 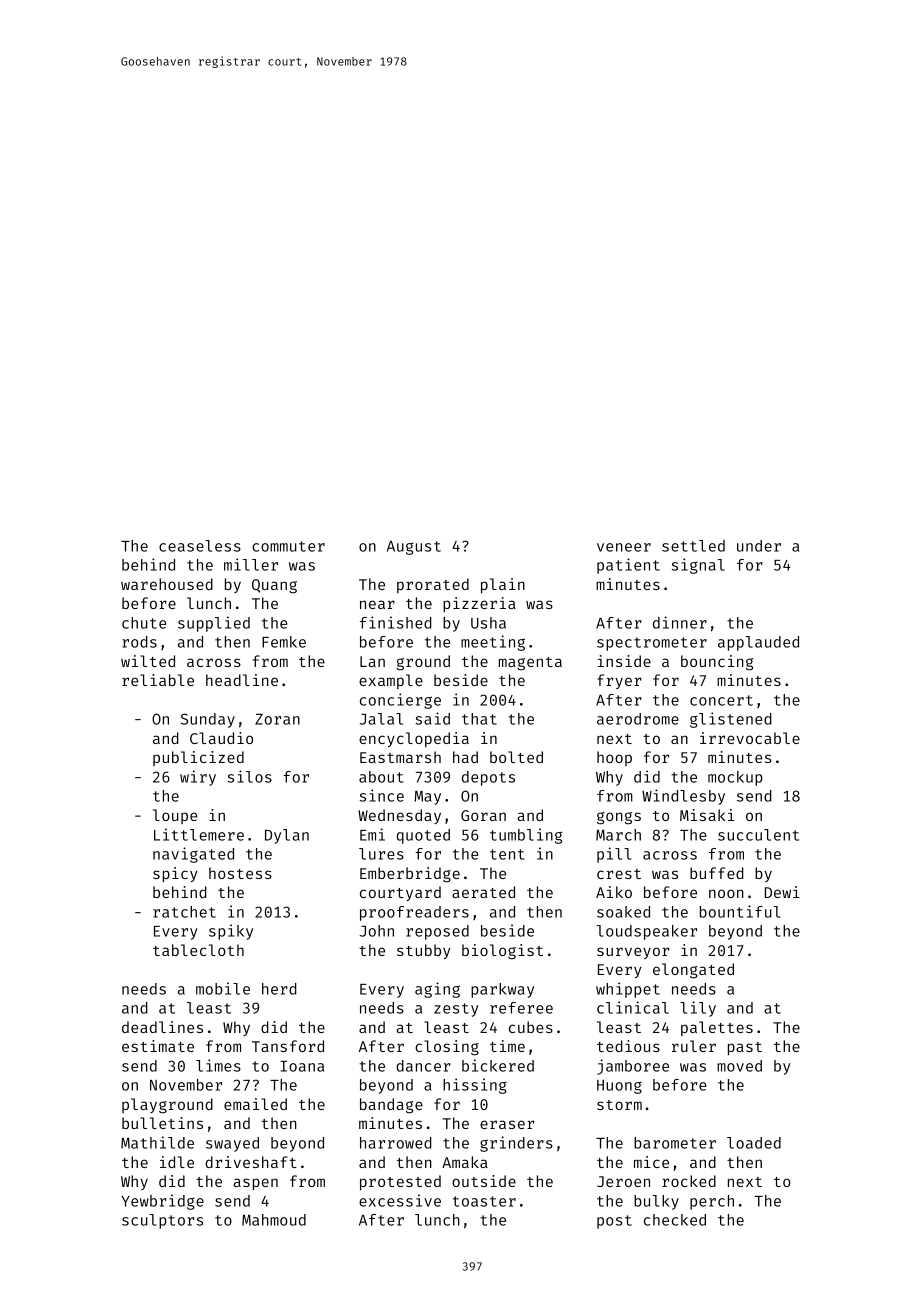 What do you see at coordinates (284, 642) in the document?
I see `Femke` at bounding box center [284, 642].
